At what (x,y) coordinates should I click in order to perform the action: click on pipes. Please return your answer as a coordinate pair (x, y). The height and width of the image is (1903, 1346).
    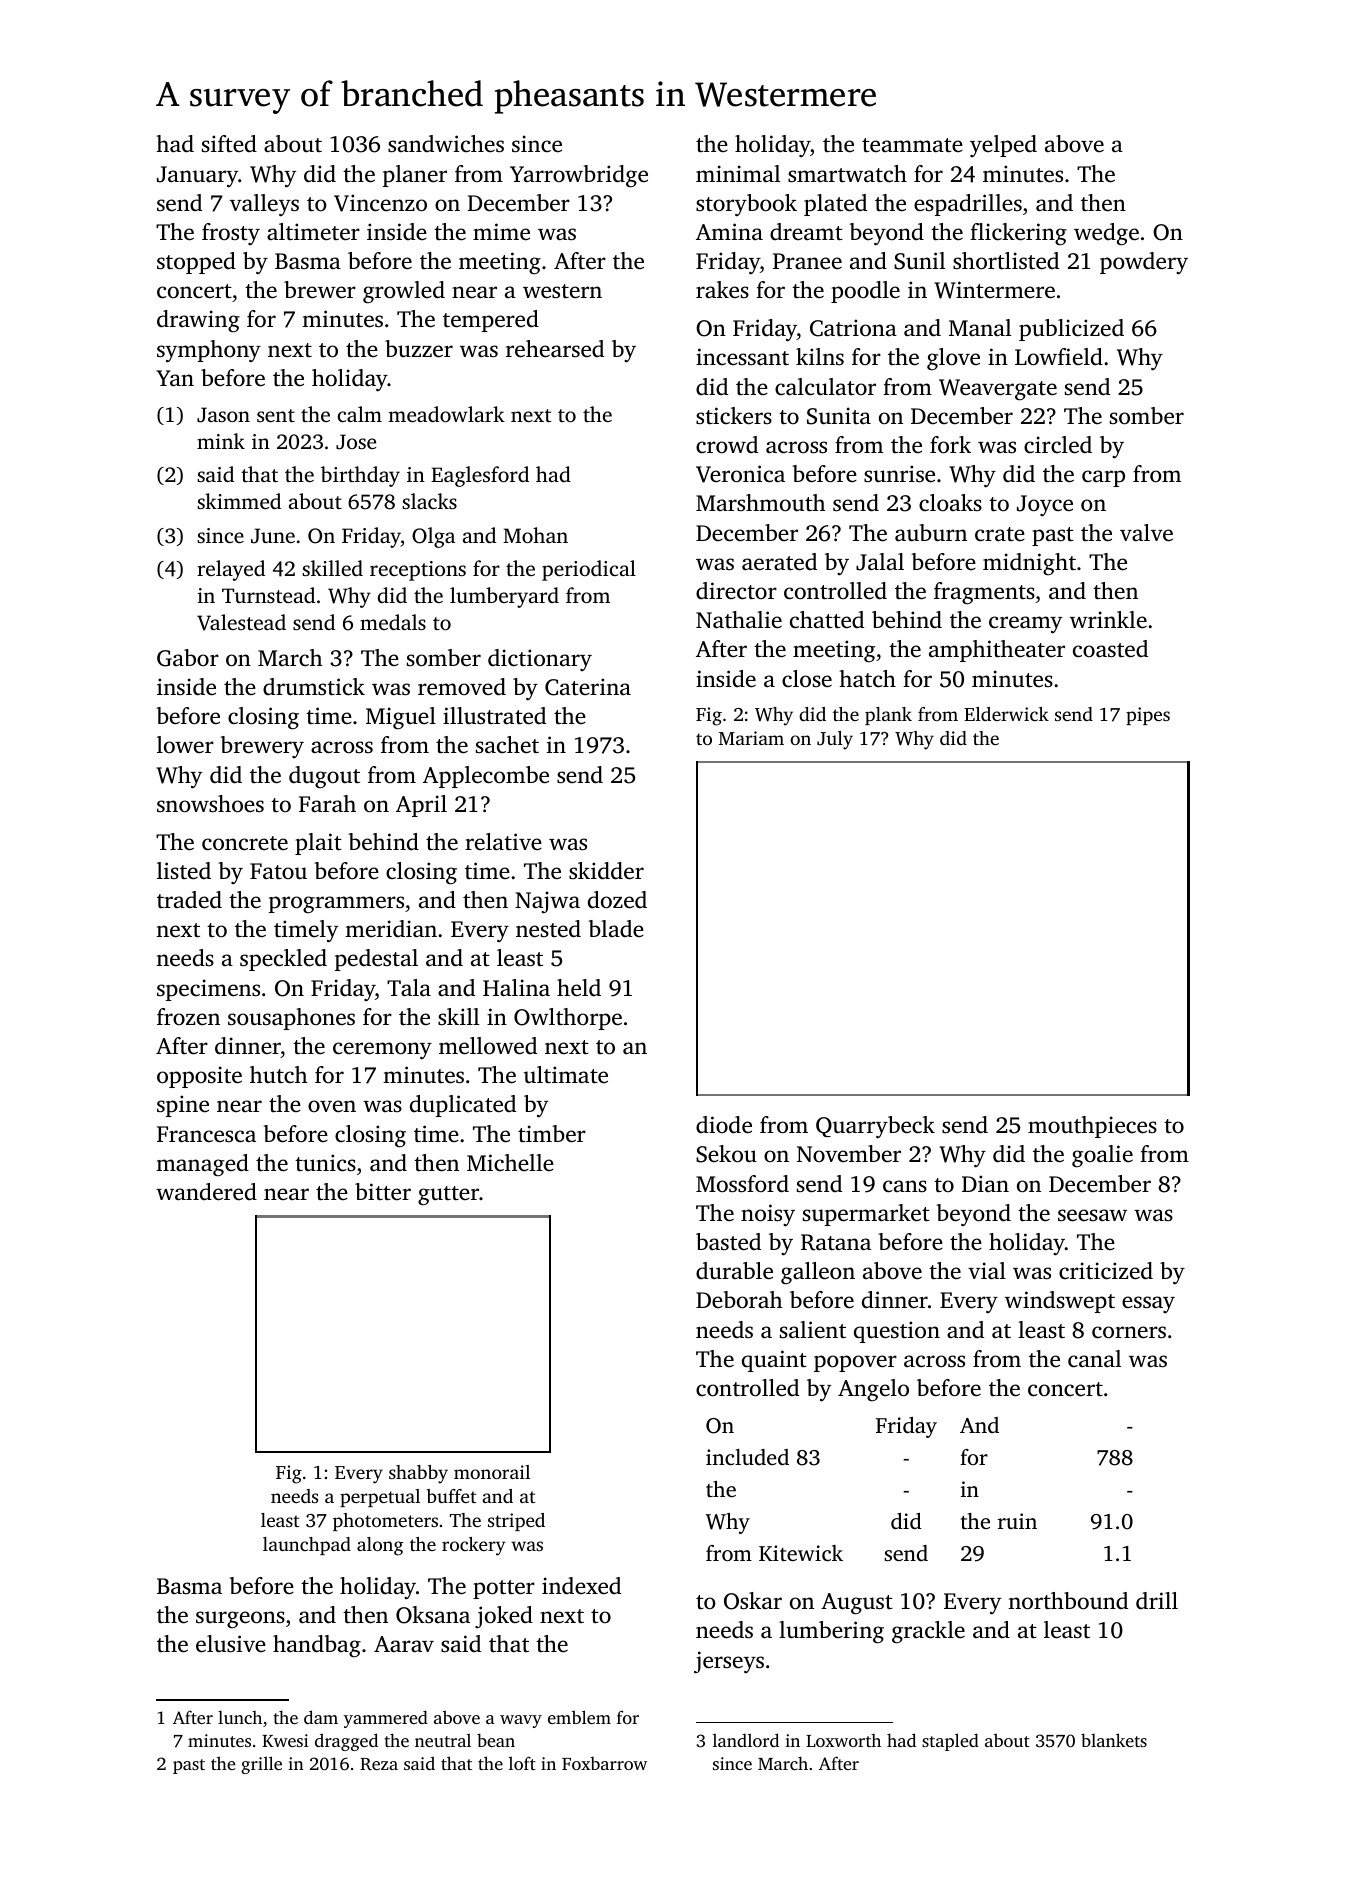
    Looking at the image, I should click on (1148, 716).
